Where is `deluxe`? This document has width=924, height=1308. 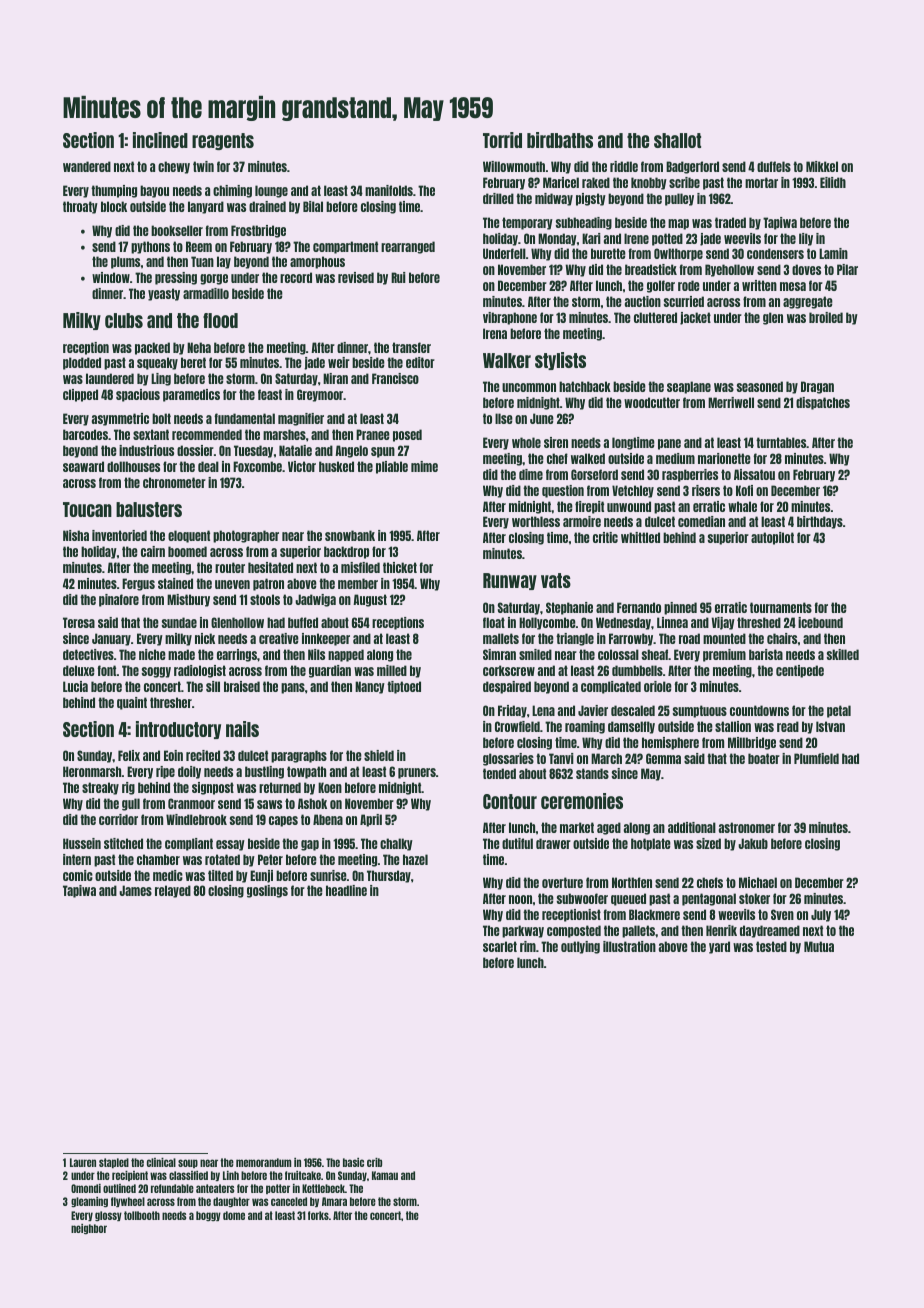
deluxe is located at coordinates (79, 670).
